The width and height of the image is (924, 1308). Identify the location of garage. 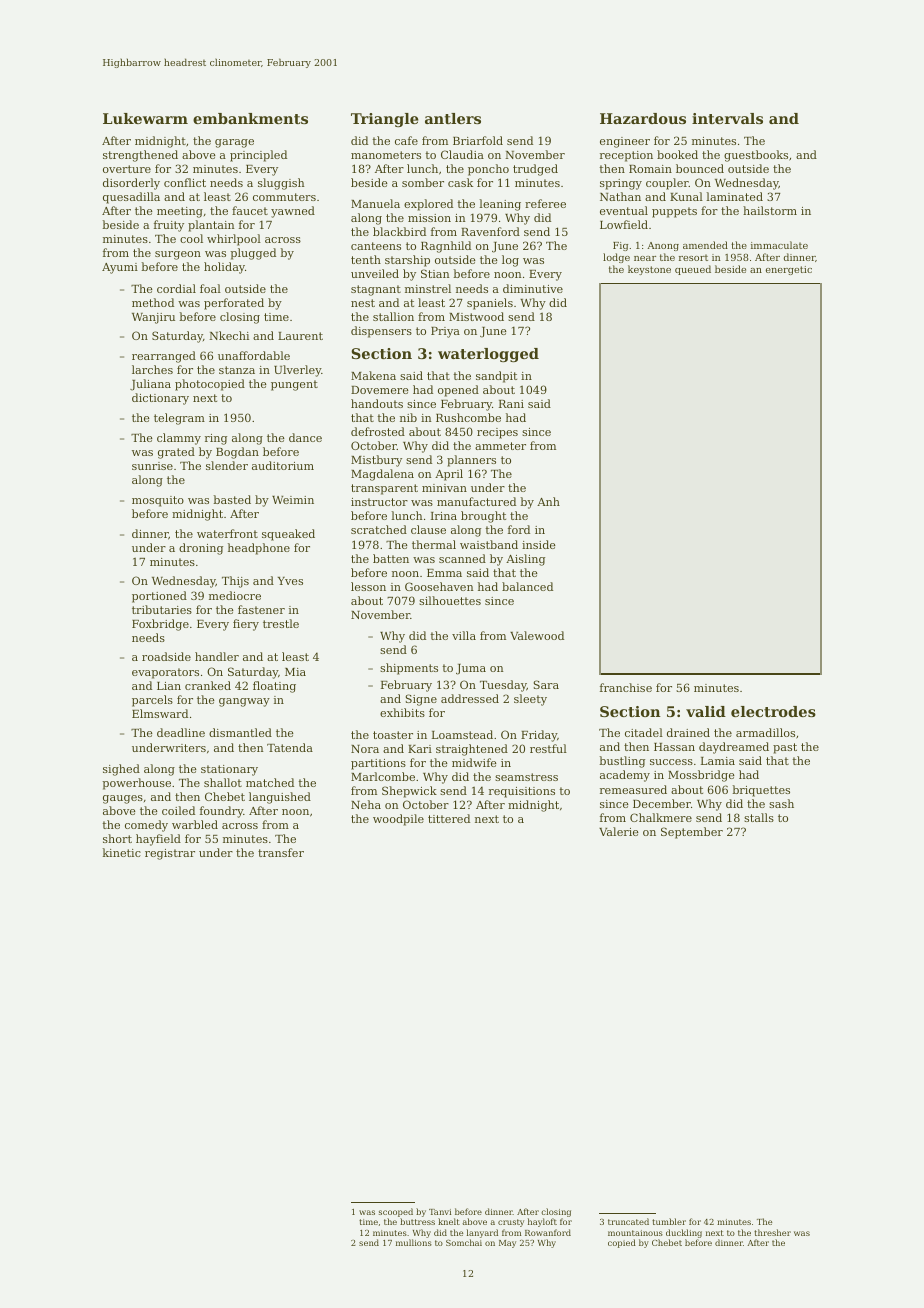
(234, 143).
